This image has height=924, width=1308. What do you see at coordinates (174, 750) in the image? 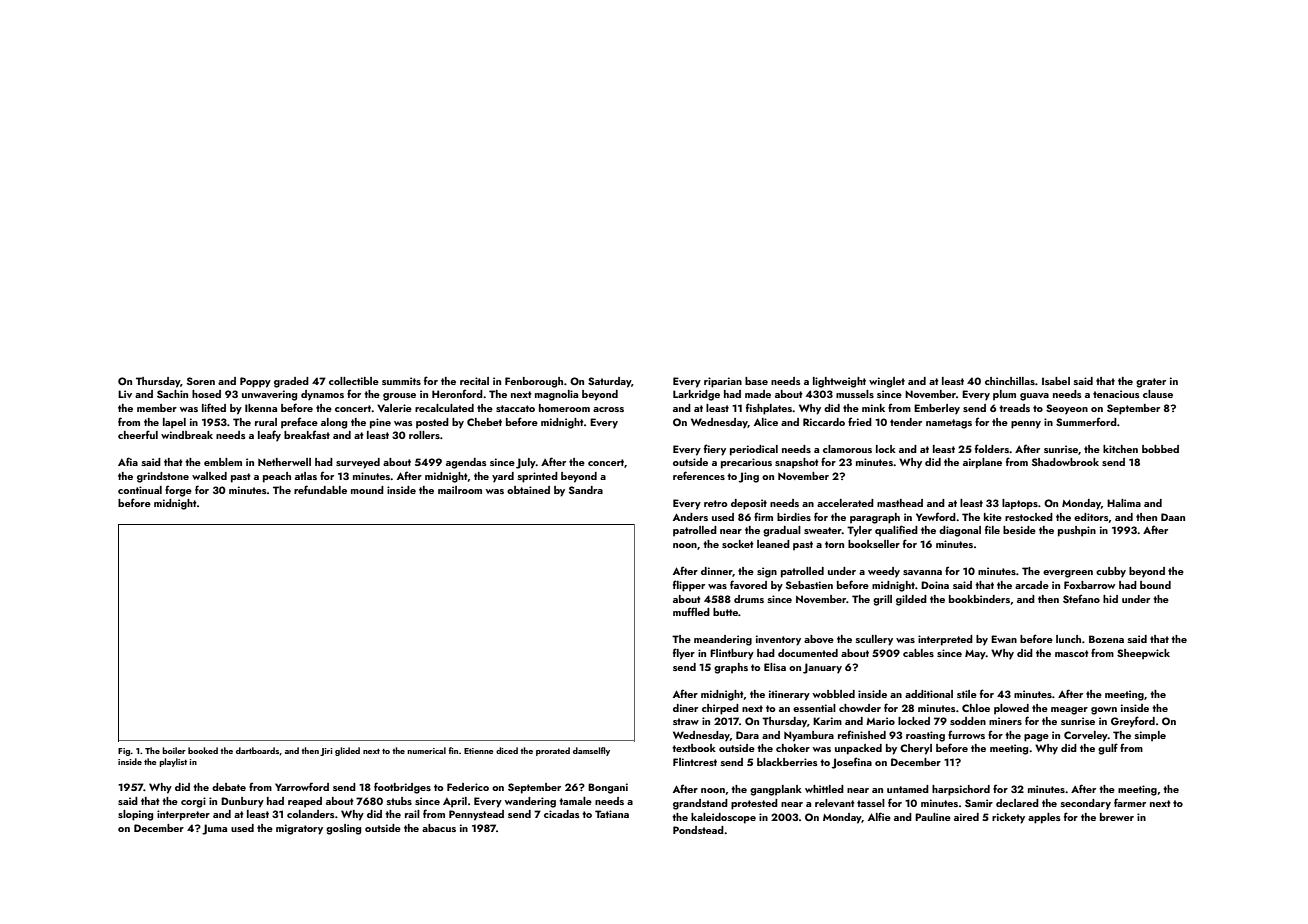
I see `boiler` at bounding box center [174, 750].
